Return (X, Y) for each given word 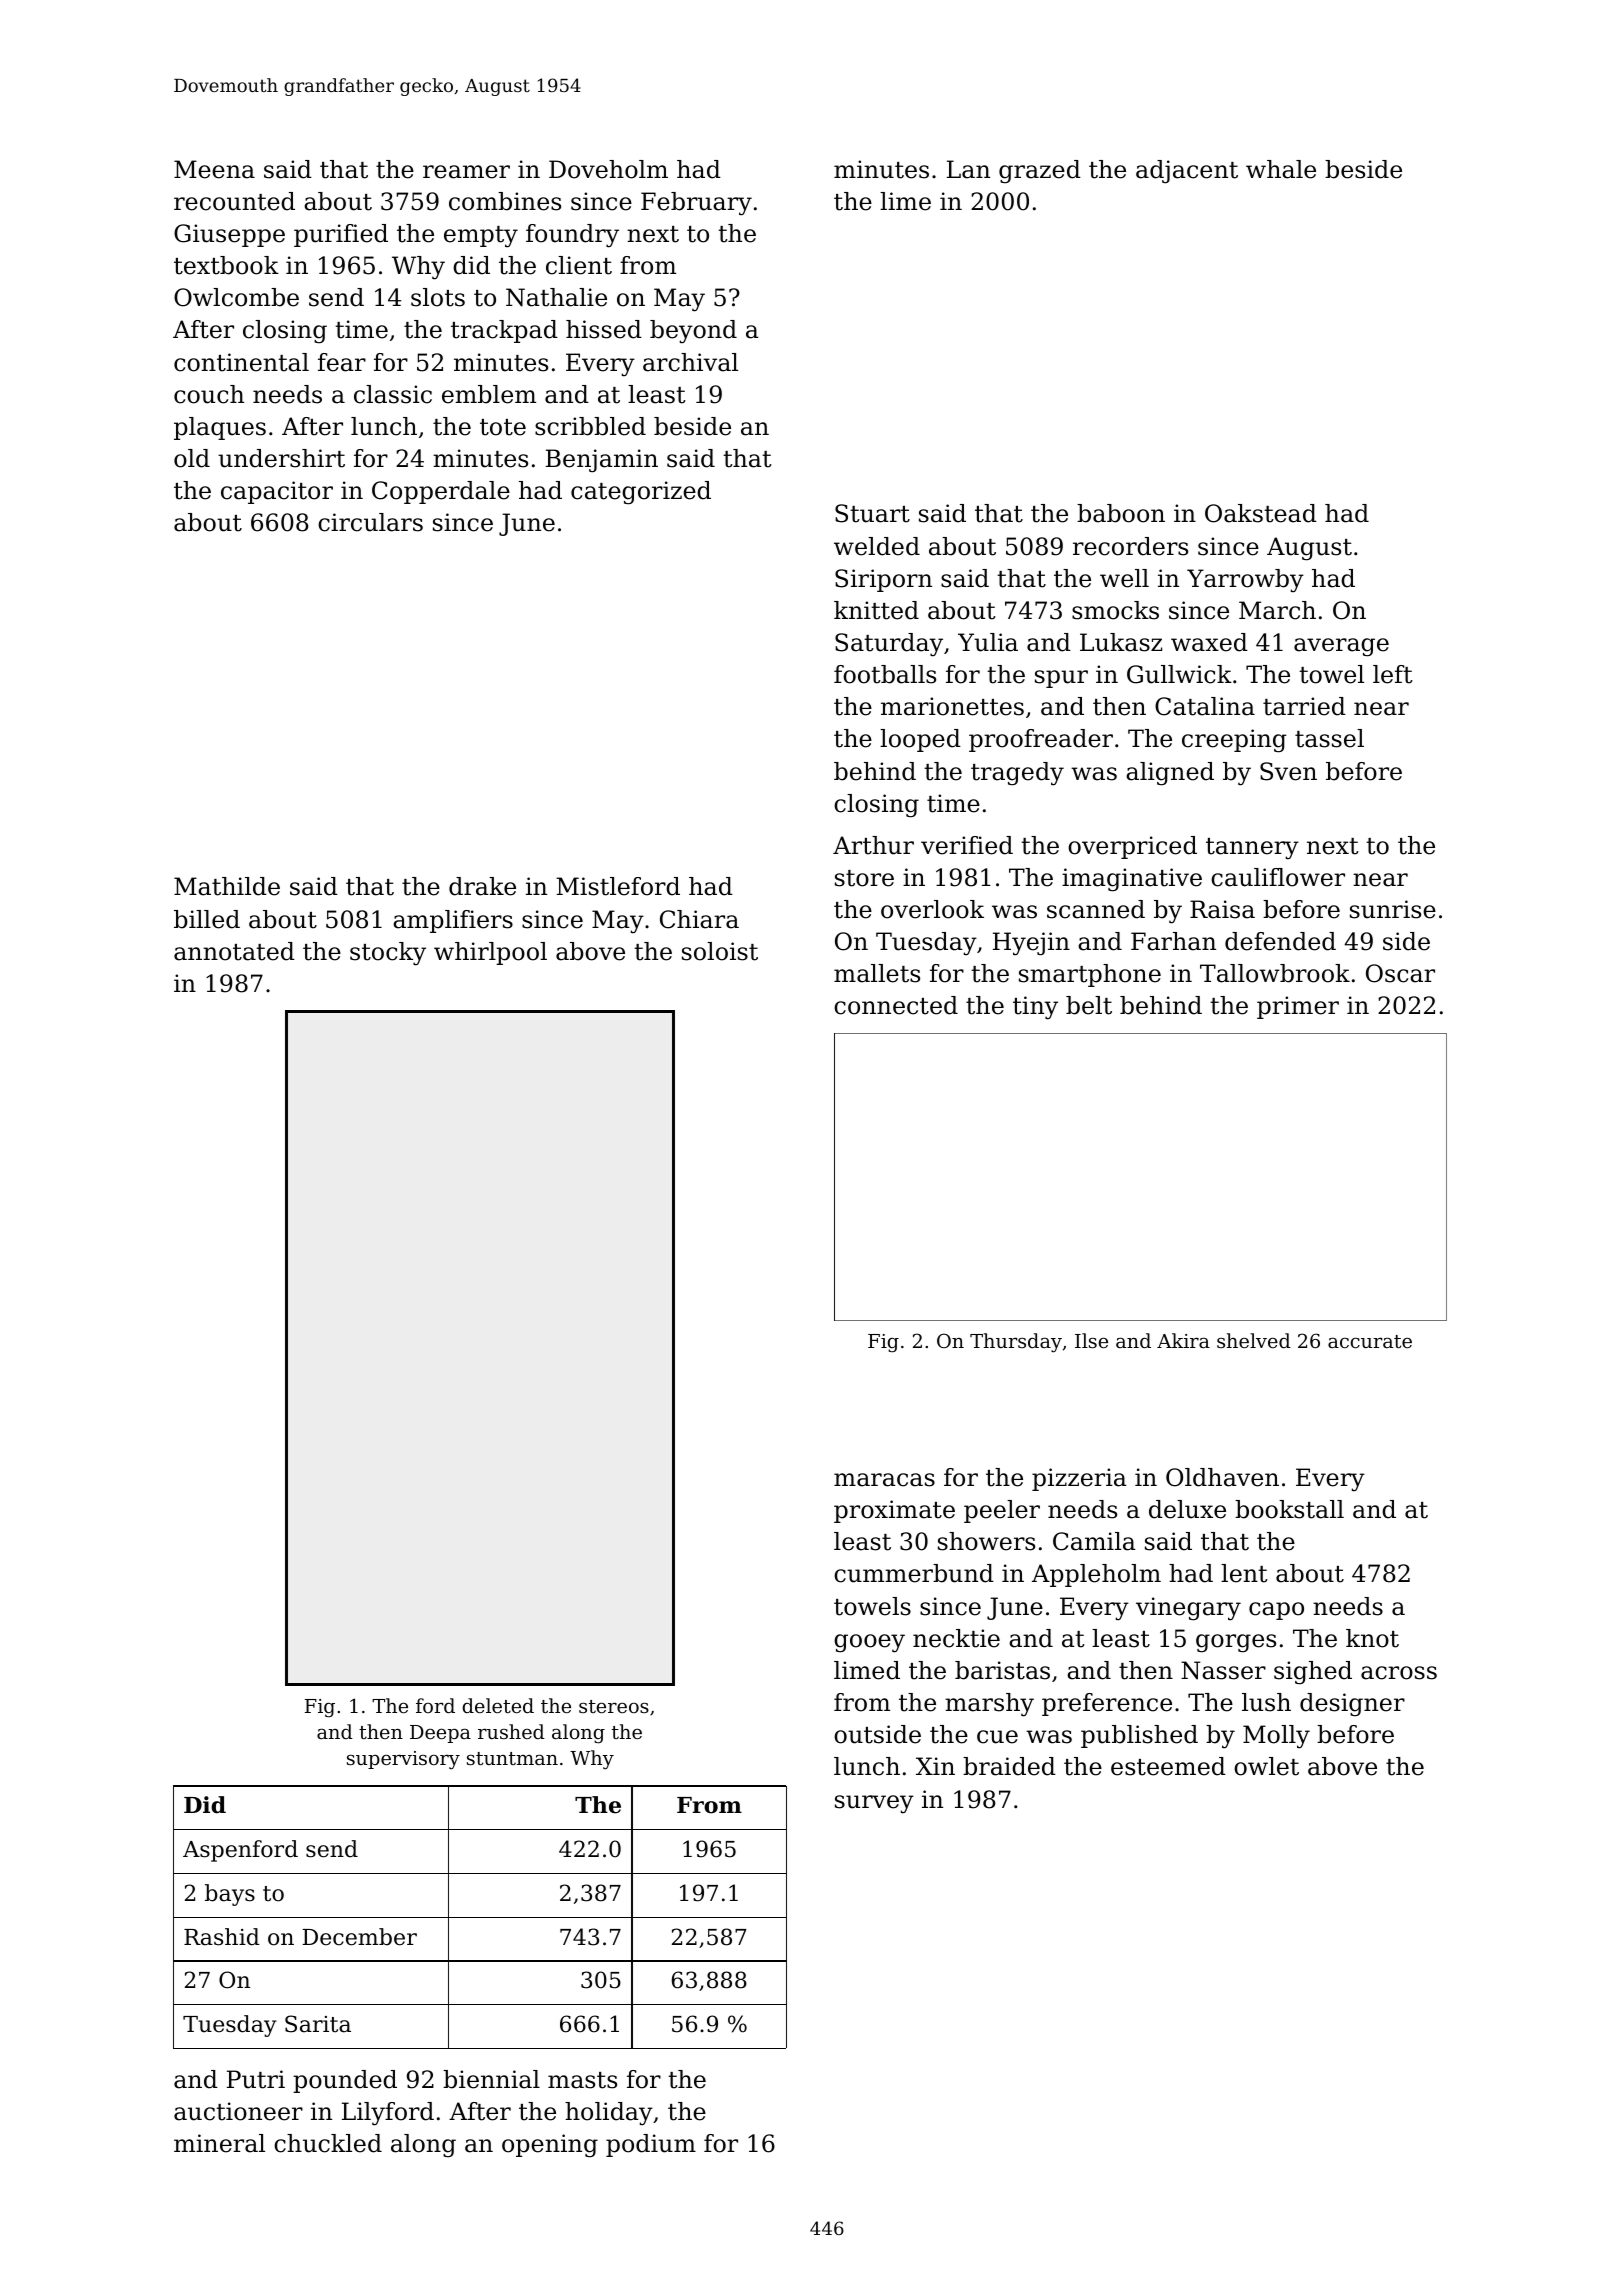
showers (986, 1541)
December (359, 1937)
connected (896, 1005)
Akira (1183, 1340)
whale (1281, 169)
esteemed (1168, 1766)
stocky (388, 954)
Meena (214, 169)
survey (874, 1804)
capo (1276, 1611)
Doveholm (608, 169)
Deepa (440, 1734)
